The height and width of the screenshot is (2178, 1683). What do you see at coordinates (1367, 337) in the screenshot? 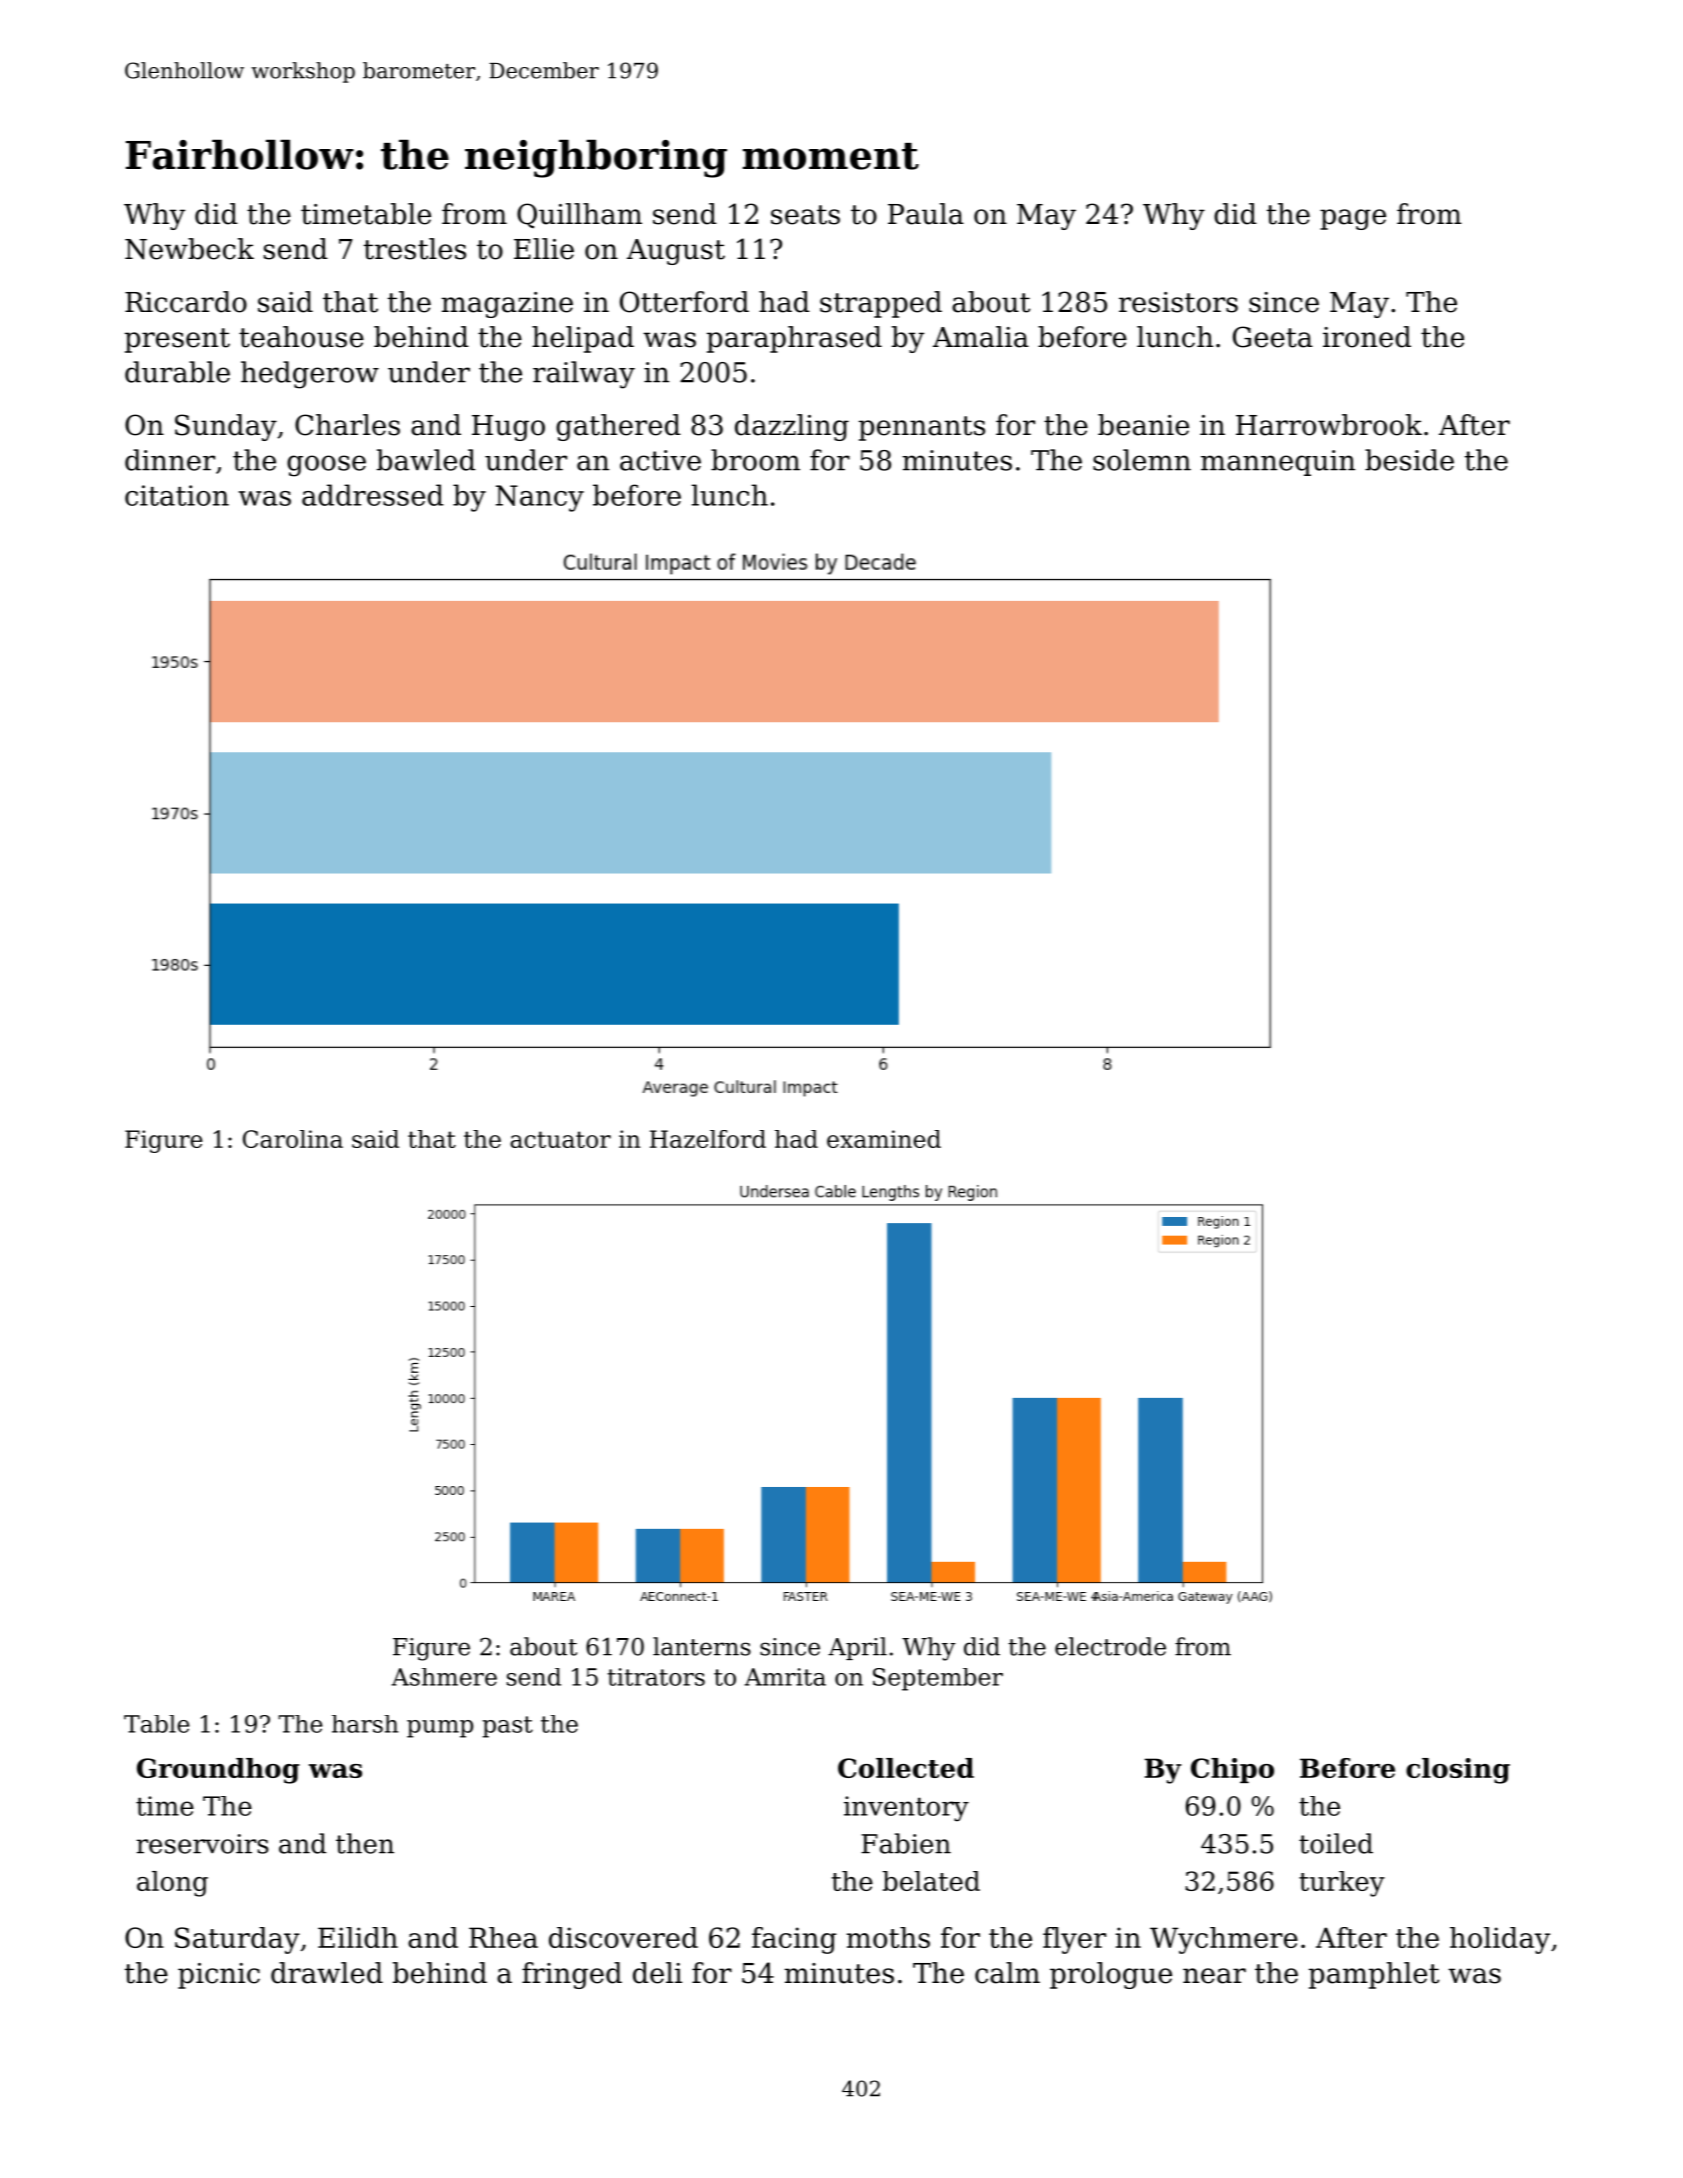
I see `ironed` at bounding box center [1367, 337].
